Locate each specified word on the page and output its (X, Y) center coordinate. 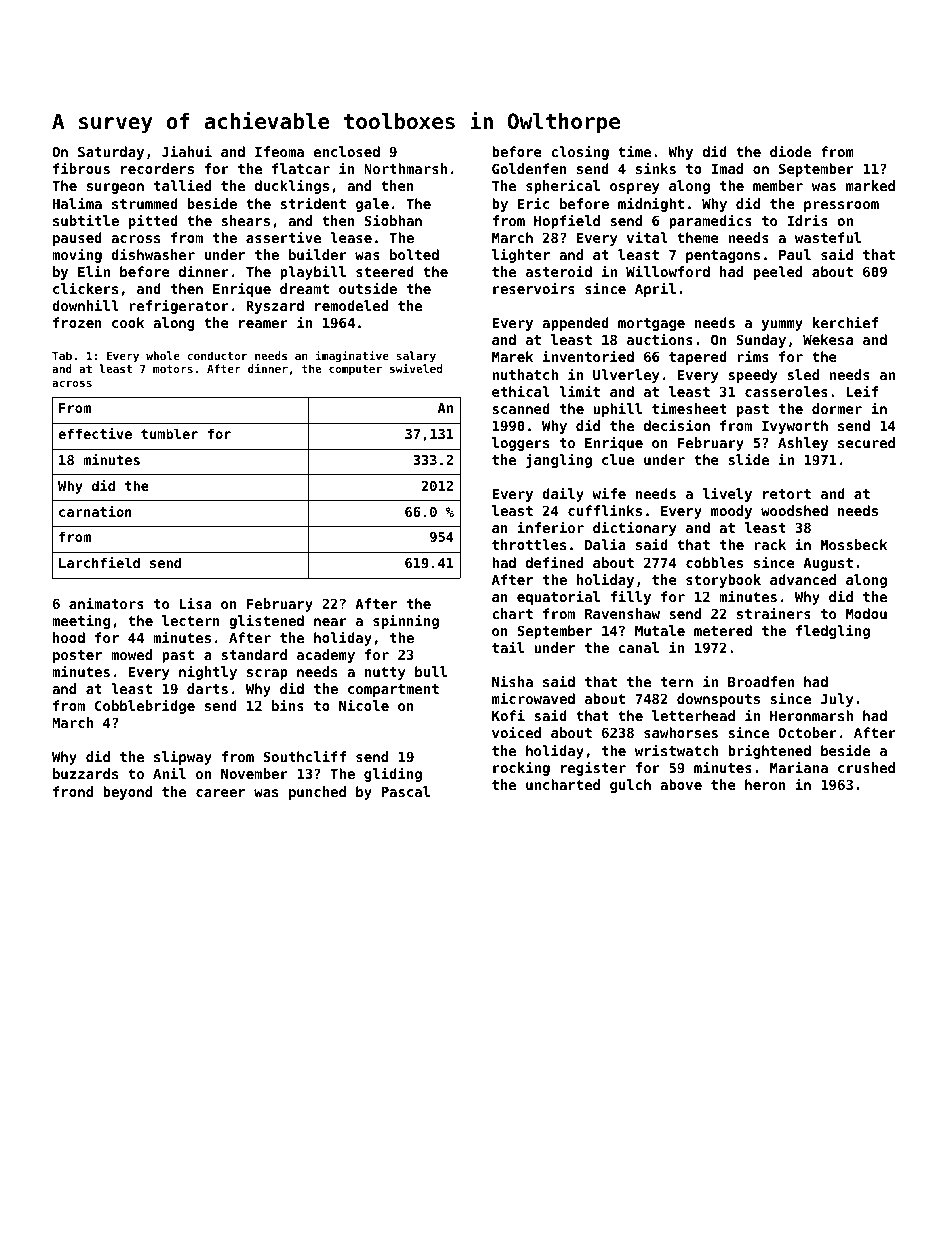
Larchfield (99, 562)
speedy (753, 376)
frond (73, 791)
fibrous (81, 168)
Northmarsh (405, 168)
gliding (393, 774)
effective (95, 433)
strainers (774, 613)
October (807, 732)
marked (870, 185)
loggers (520, 444)
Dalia (605, 544)
